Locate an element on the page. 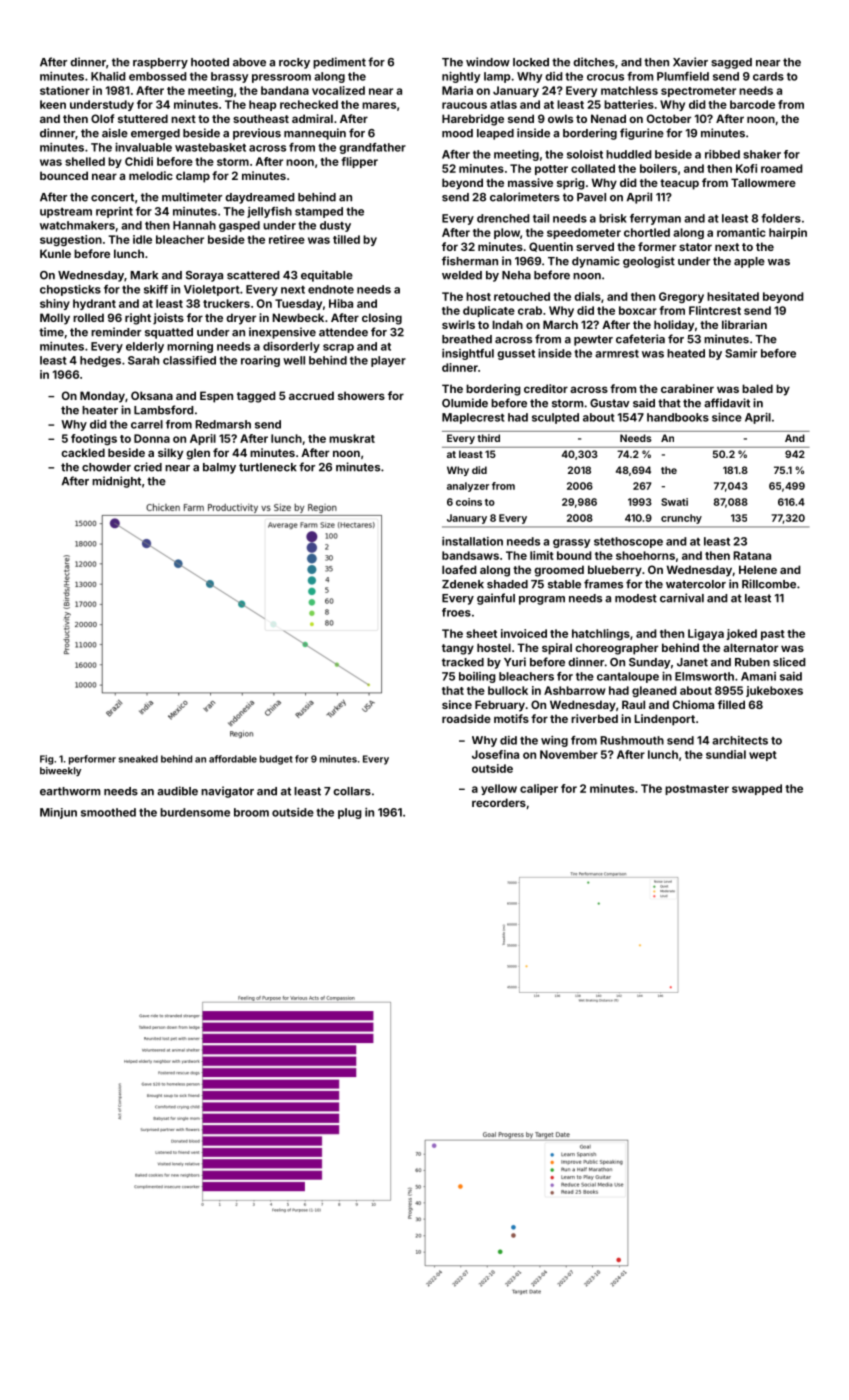  bounced is located at coordinates (64, 175).
